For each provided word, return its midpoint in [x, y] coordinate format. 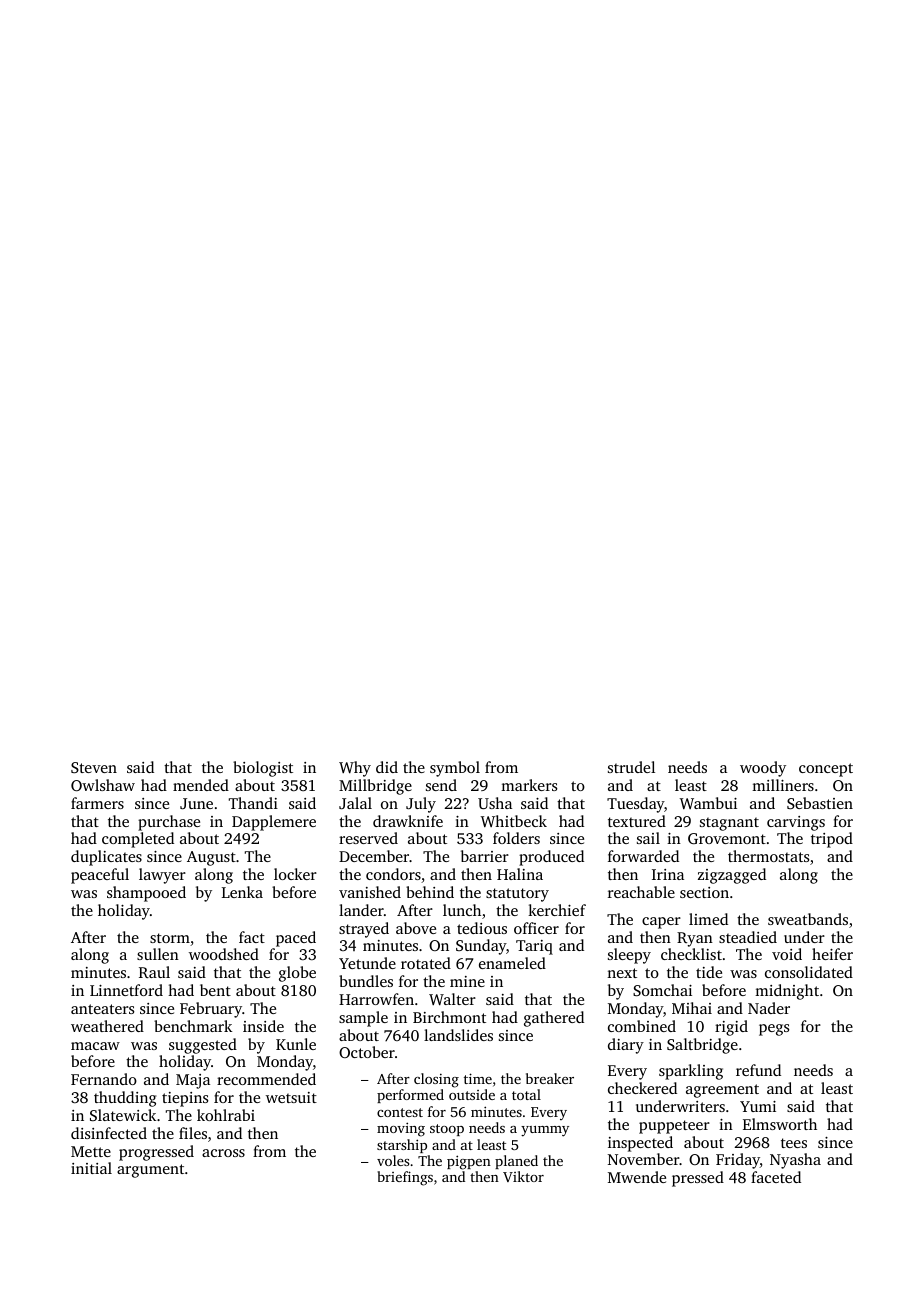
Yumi [758, 1106]
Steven [94, 767]
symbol [455, 769]
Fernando [104, 1079]
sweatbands [808, 919]
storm [170, 938]
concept [826, 770]
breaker [550, 1078]
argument [150, 1171]
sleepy [629, 956]
